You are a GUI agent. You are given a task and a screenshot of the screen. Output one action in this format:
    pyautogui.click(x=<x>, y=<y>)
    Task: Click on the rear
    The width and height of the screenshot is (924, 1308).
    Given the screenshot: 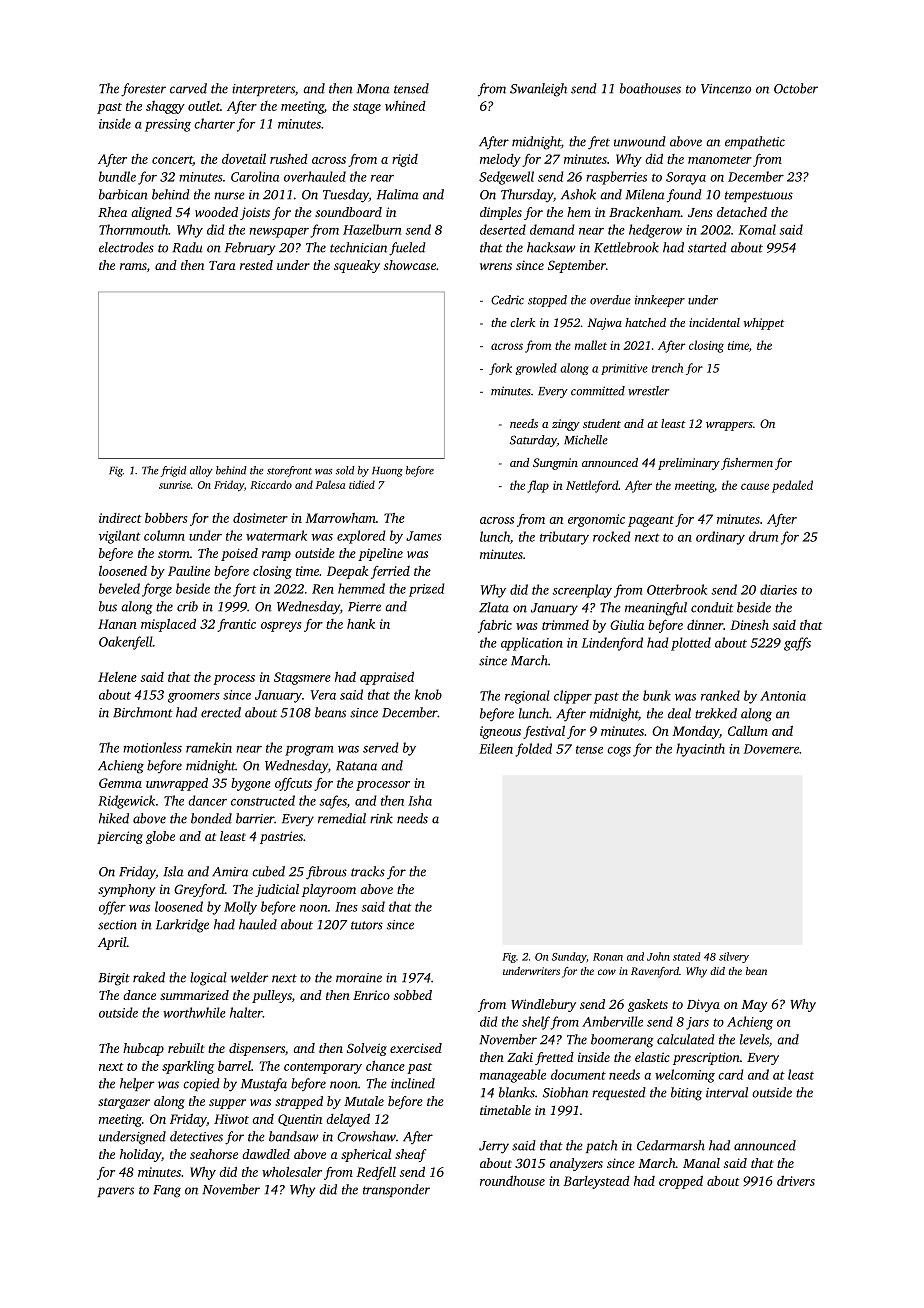 What is the action you would take?
    pyautogui.click(x=382, y=178)
